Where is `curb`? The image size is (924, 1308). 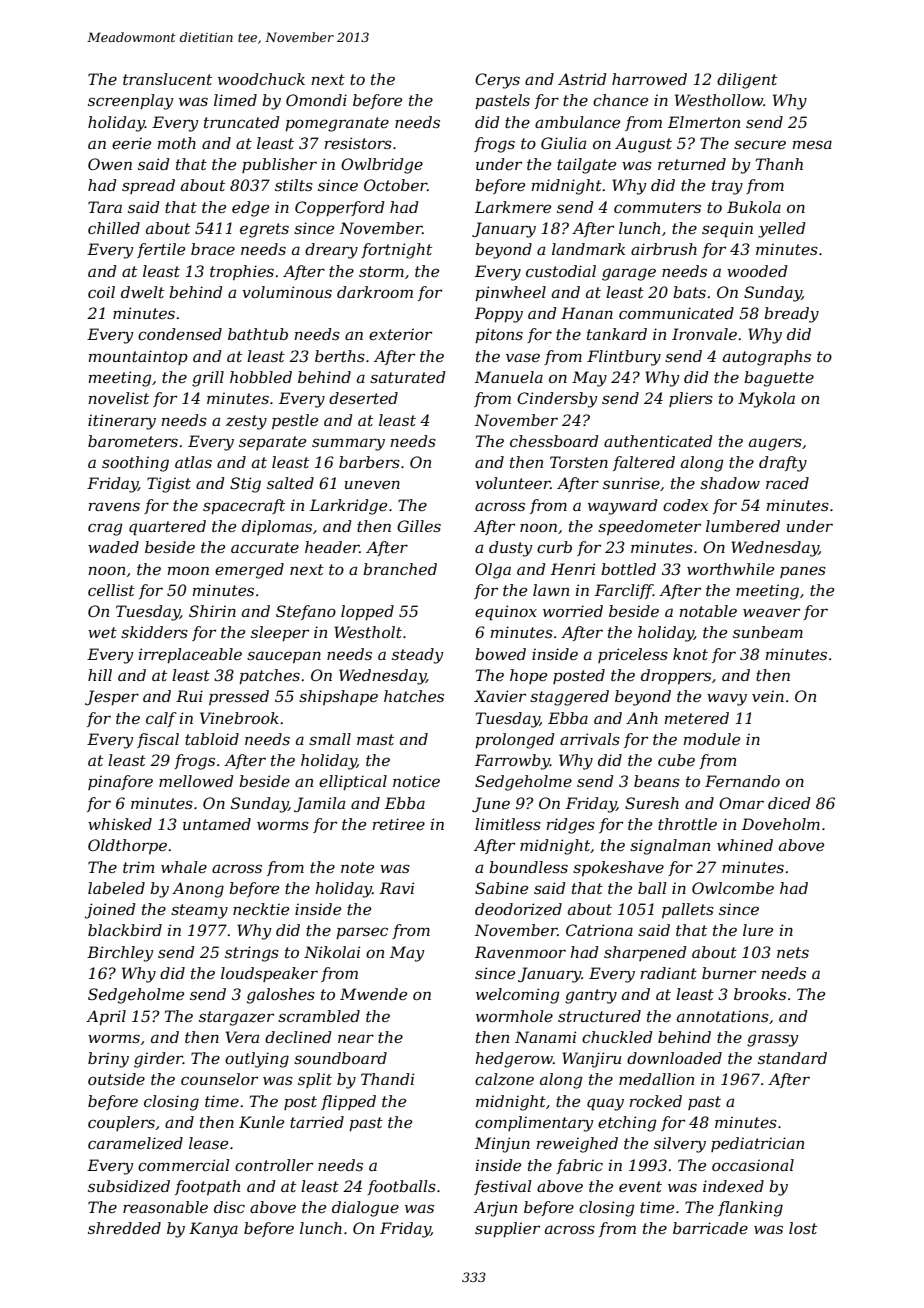 curb is located at coordinates (554, 547).
